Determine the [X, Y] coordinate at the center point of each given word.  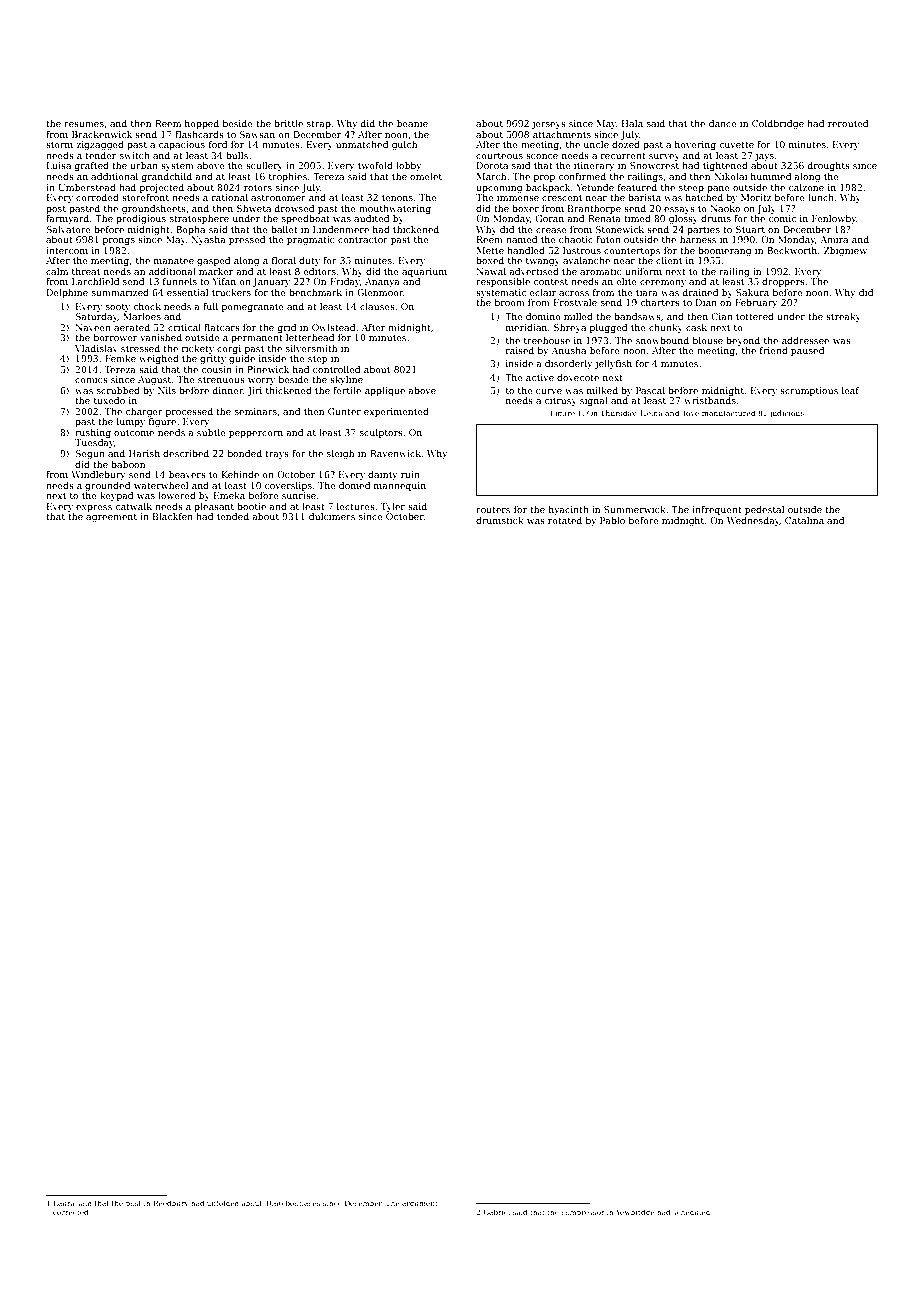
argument [420, 1204]
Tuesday [94, 443]
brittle [288, 123]
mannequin [400, 486]
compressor [583, 1214]
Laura [63, 1203]
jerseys [549, 124]
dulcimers [332, 516]
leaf [851, 390]
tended [233, 516]
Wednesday [753, 521]
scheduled [691, 1212]
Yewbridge [635, 1213]
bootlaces [303, 1203]
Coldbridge [778, 124]
